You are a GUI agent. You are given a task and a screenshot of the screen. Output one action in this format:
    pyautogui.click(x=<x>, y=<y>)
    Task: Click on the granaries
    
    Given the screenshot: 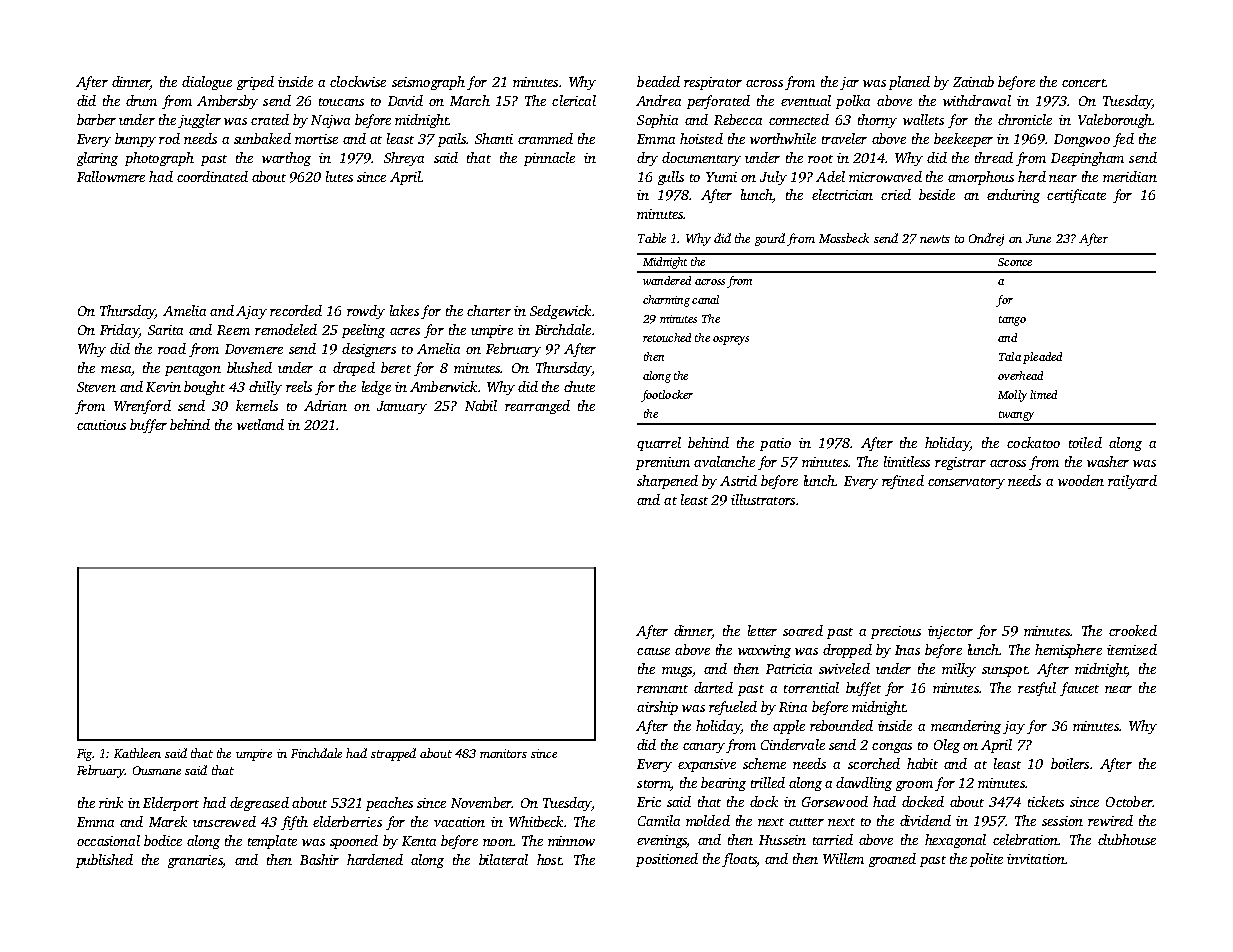 What is the action you would take?
    pyautogui.click(x=195, y=861)
